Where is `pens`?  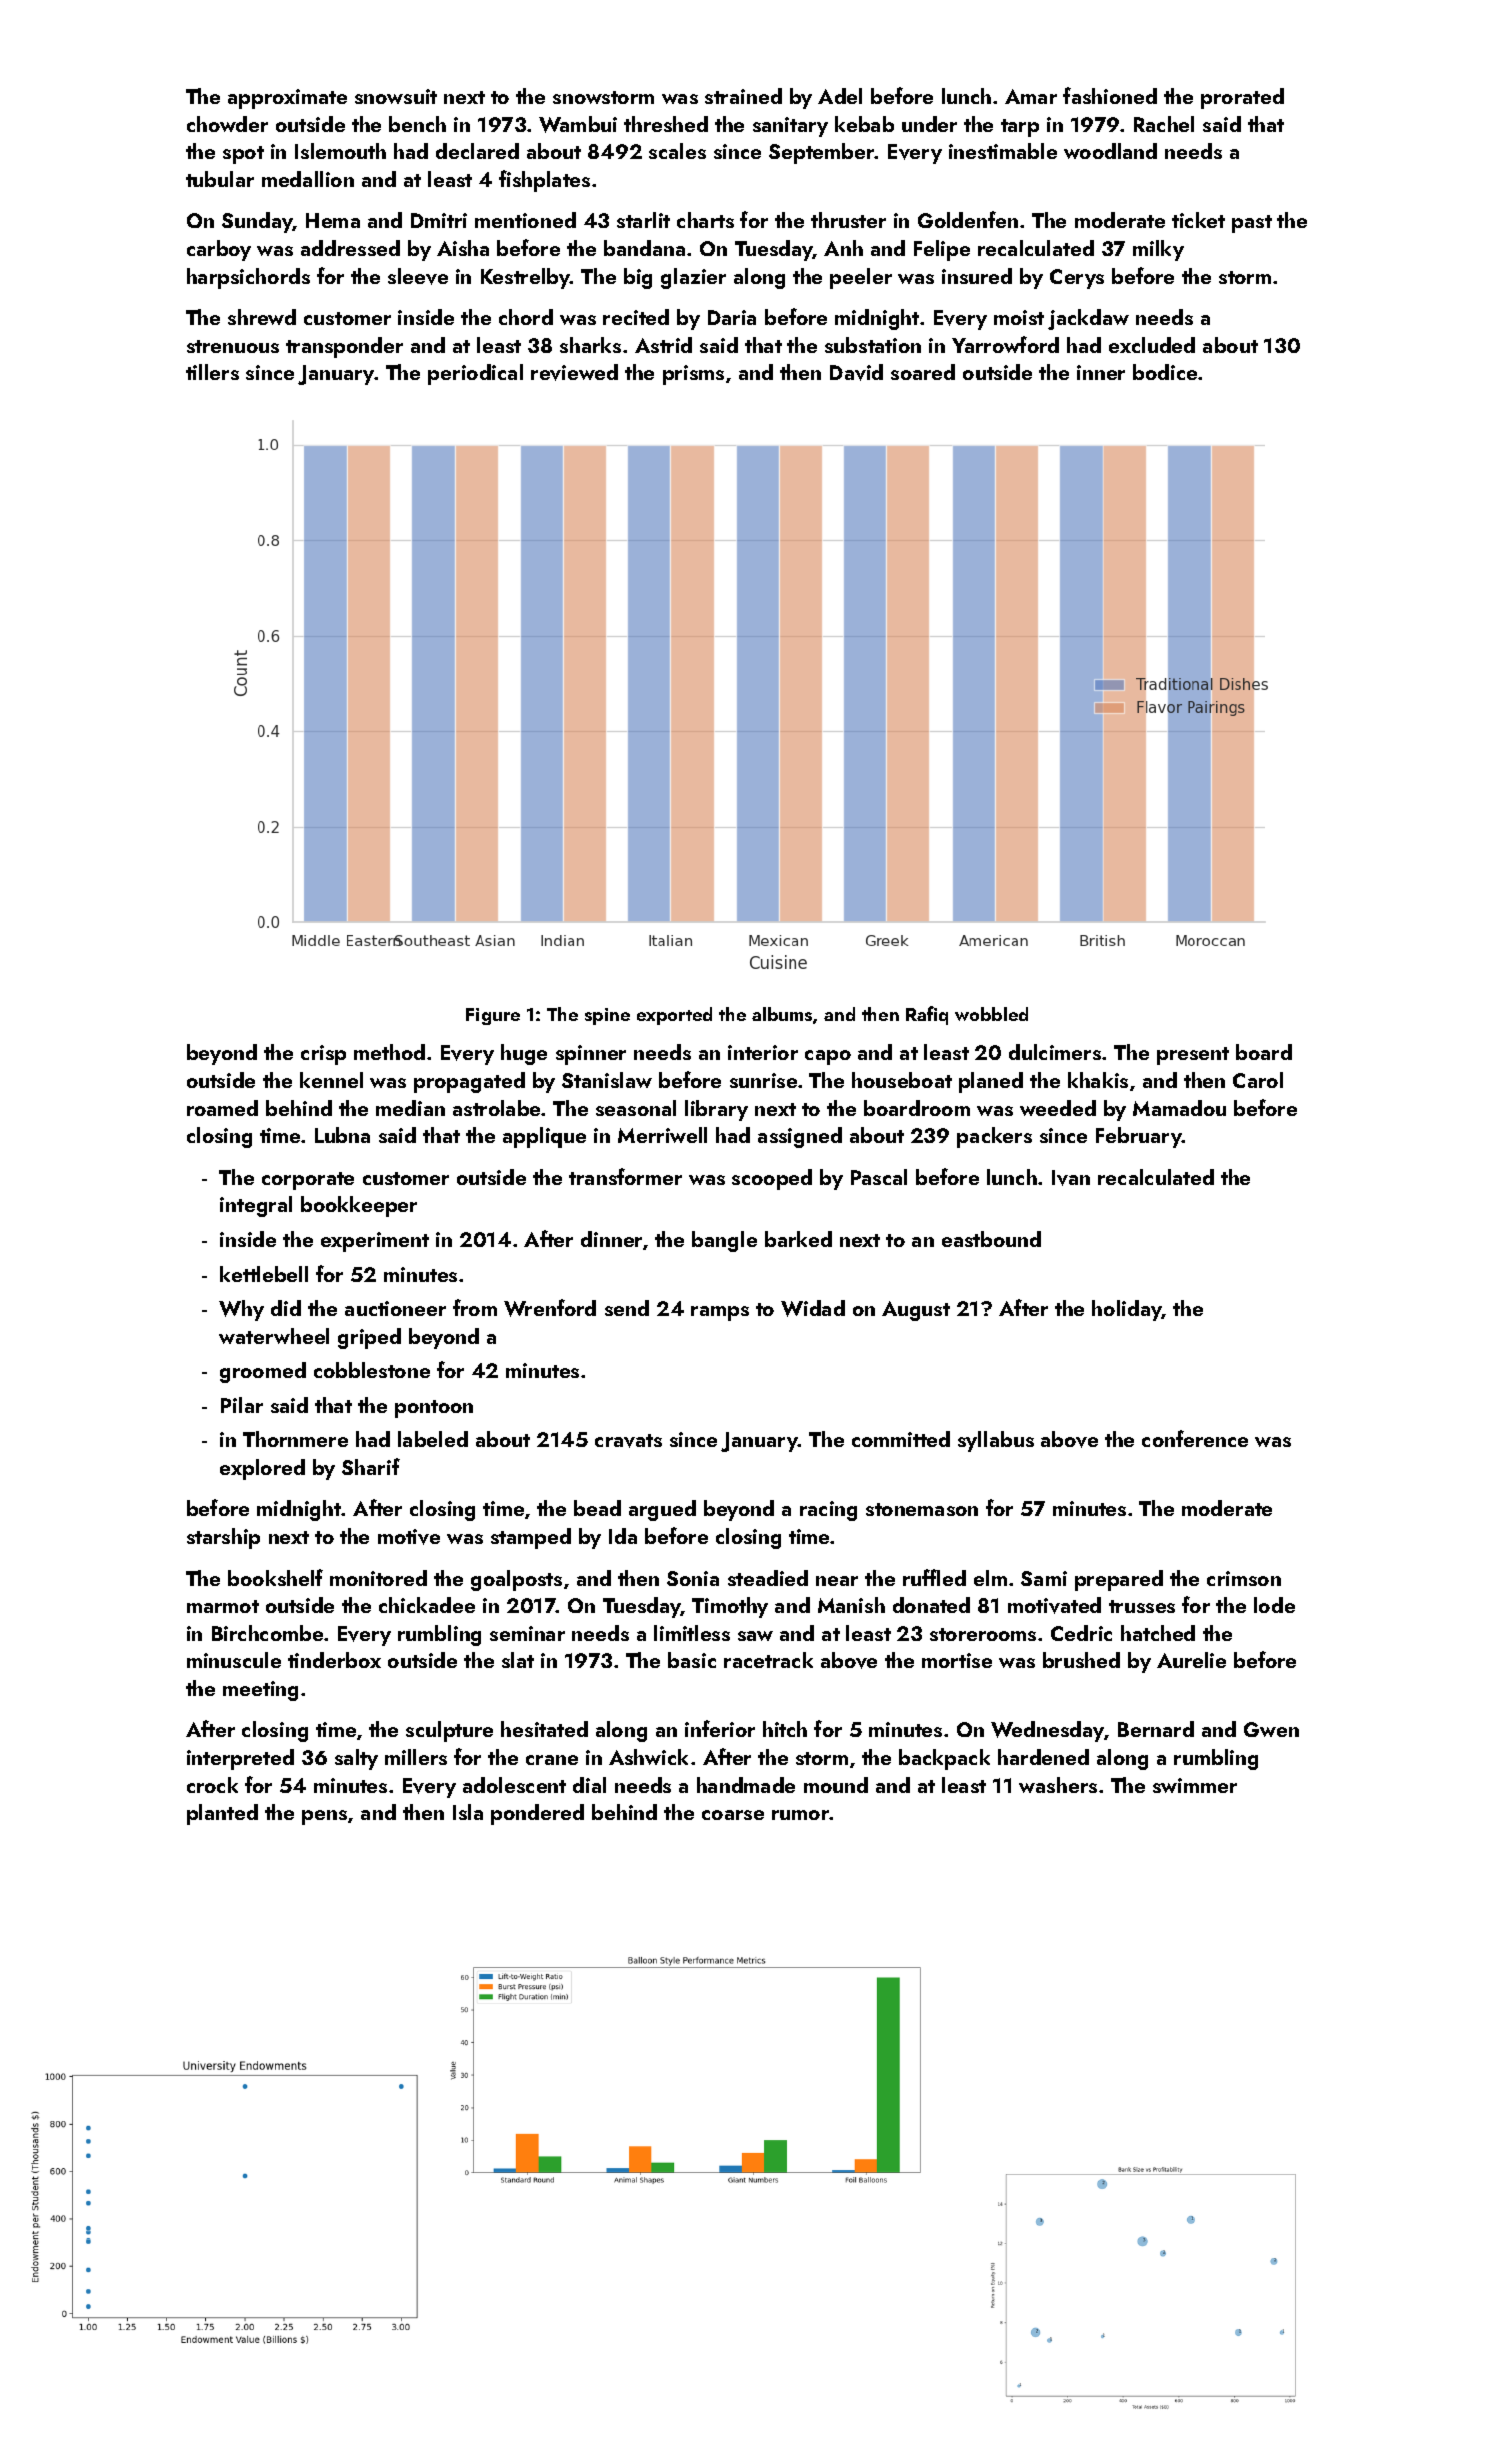
pens is located at coordinates (324, 1817).
